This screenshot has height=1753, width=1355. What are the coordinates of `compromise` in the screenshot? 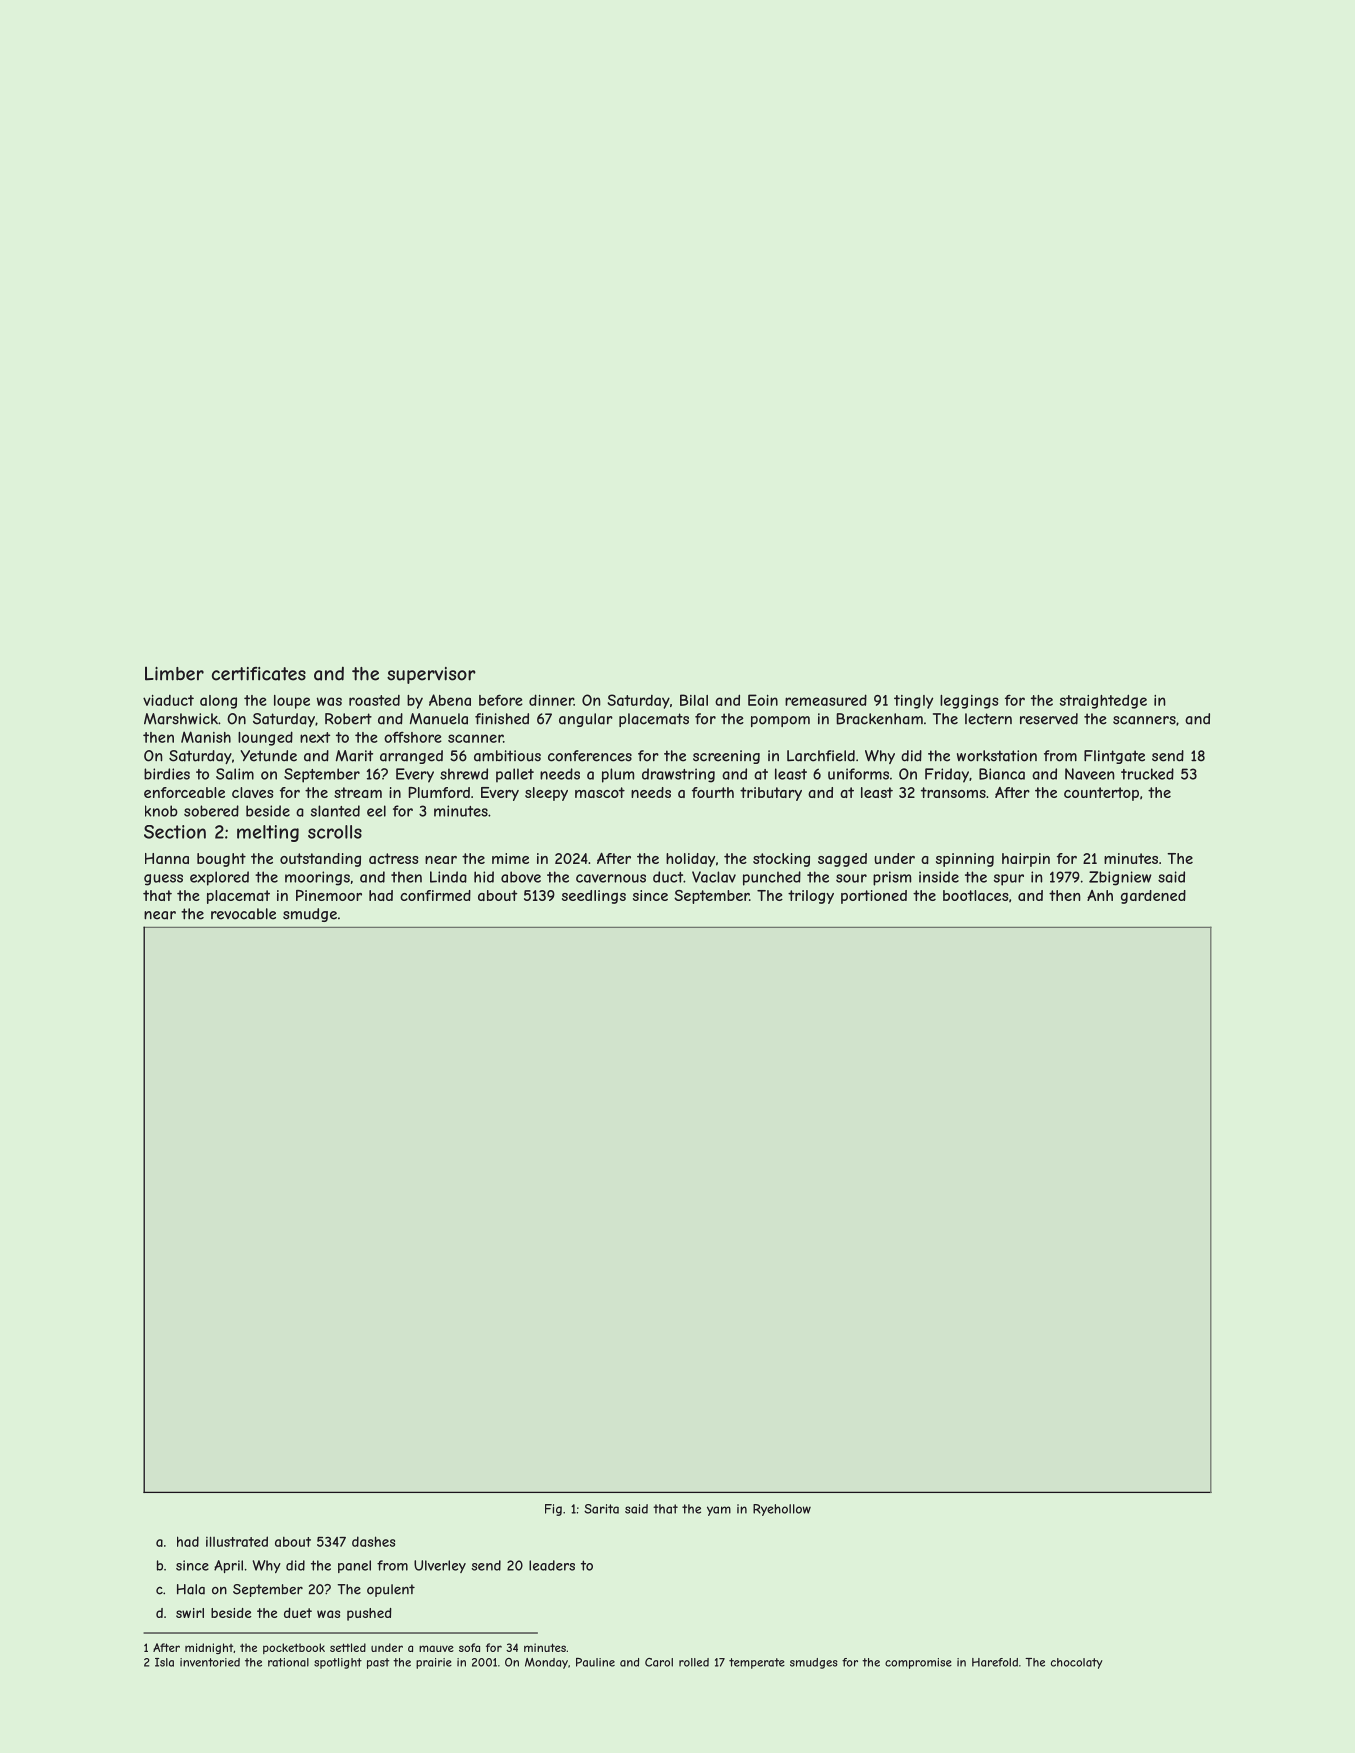 It's located at (918, 1663).
